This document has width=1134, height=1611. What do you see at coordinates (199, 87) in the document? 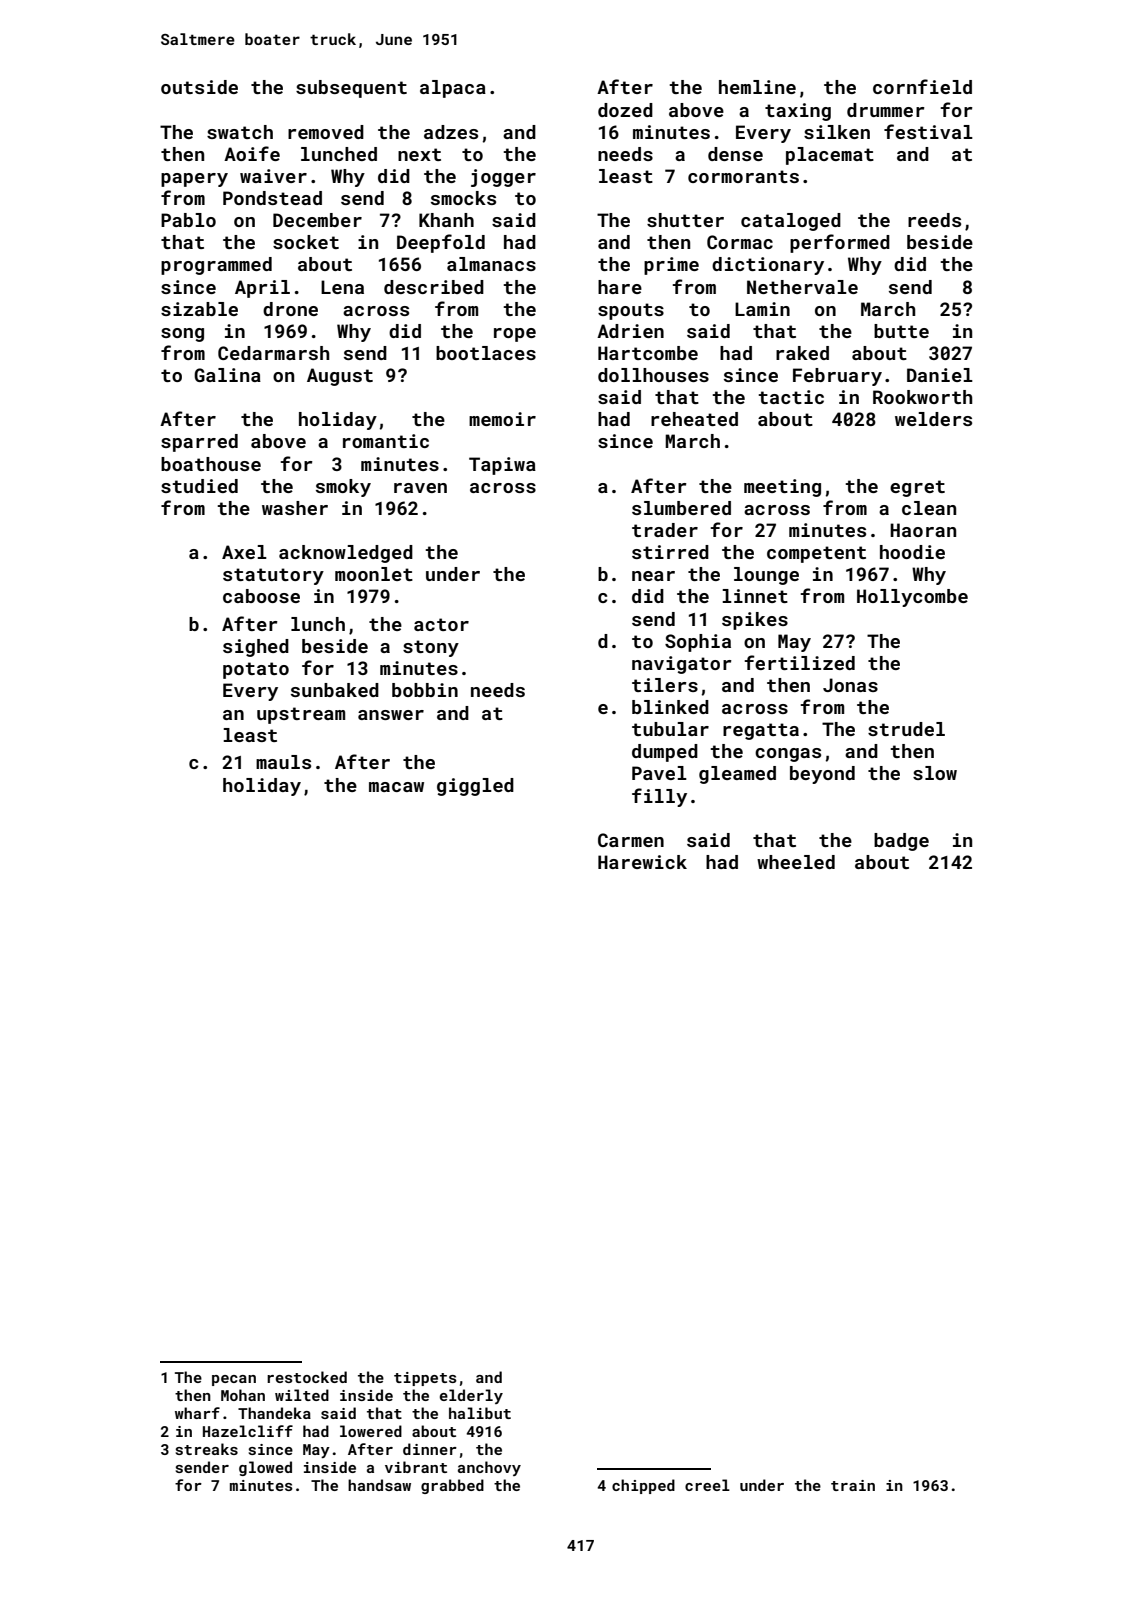
I see `outside` at bounding box center [199, 87].
